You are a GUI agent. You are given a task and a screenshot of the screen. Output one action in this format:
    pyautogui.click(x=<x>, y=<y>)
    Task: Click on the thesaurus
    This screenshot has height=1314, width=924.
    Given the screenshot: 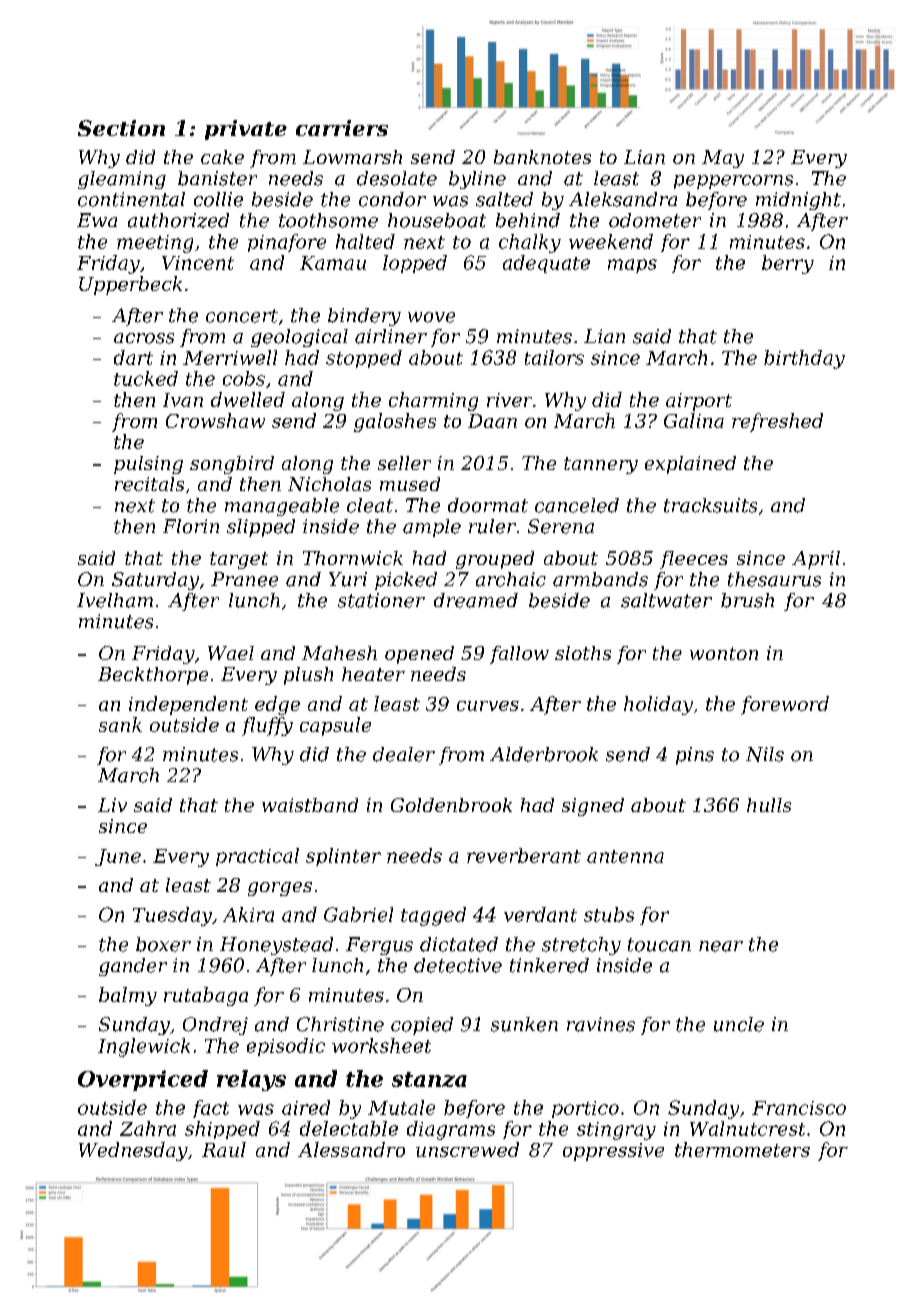 What is the action you would take?
    pyautogui.click(x=774, y=579)
